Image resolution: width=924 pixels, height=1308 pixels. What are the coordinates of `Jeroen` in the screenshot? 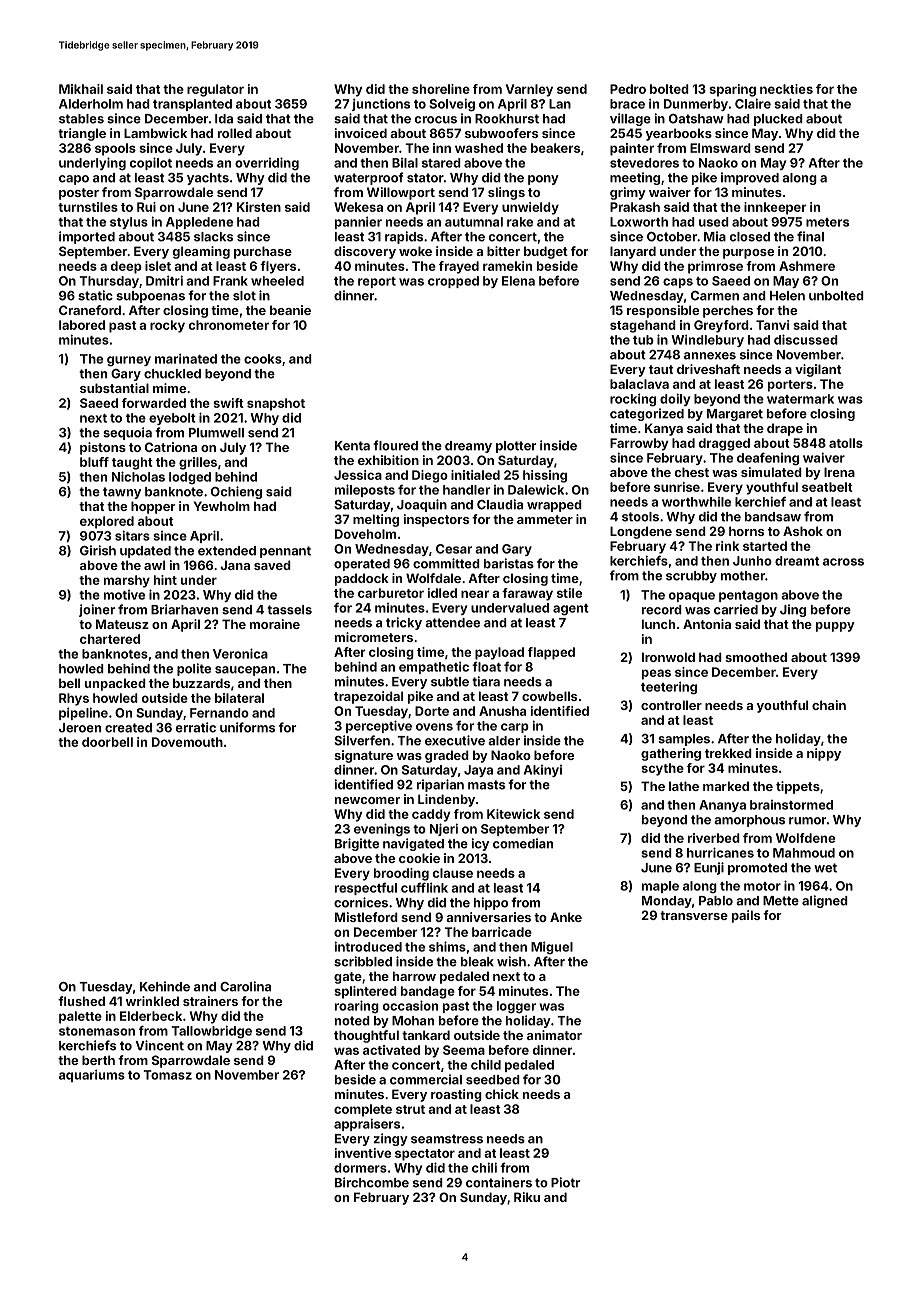 It's located at (80, 728).
